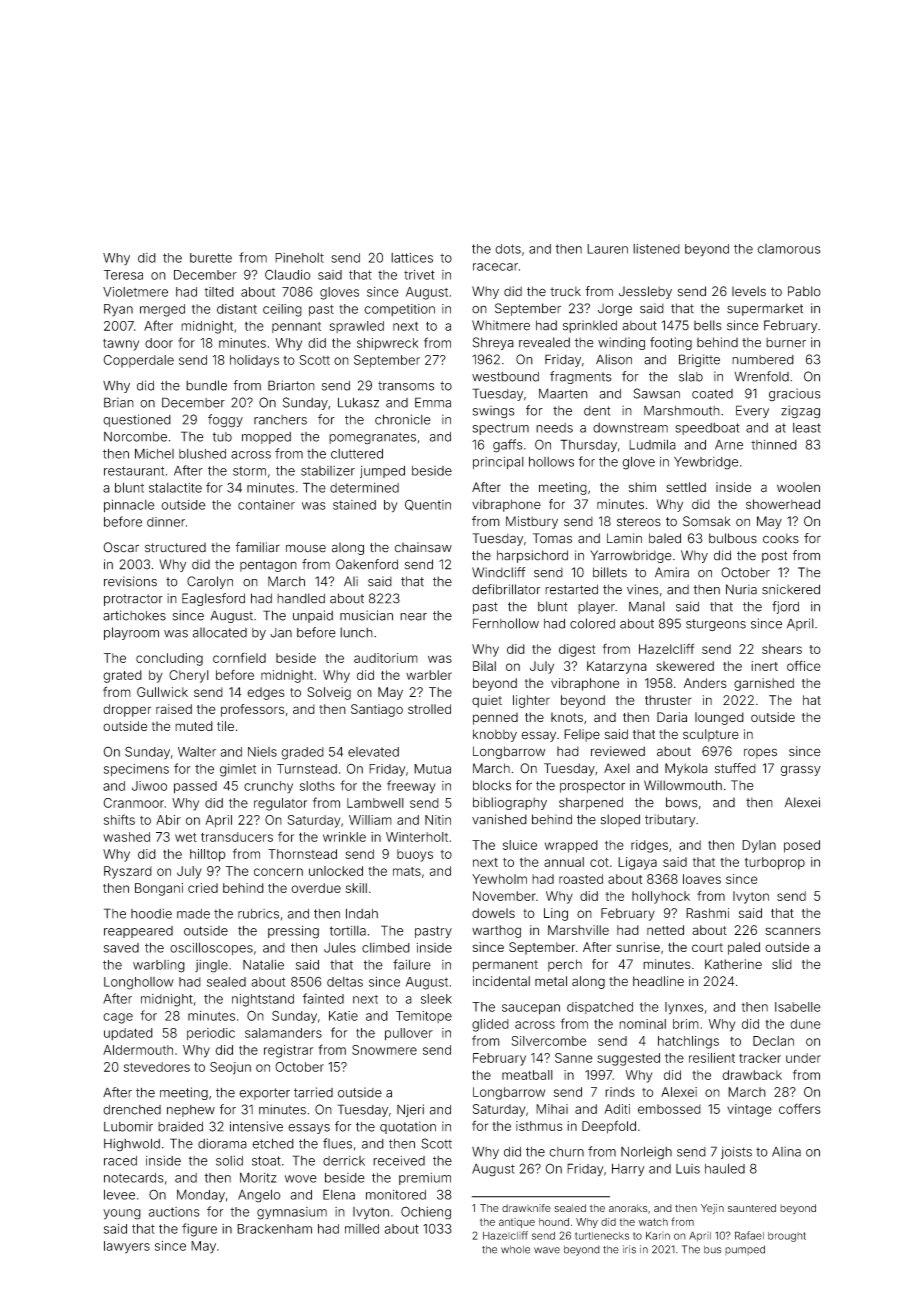  Describe the element at coordinates (423, 547) in the screenshot. I see `chainsaw` at that location.
